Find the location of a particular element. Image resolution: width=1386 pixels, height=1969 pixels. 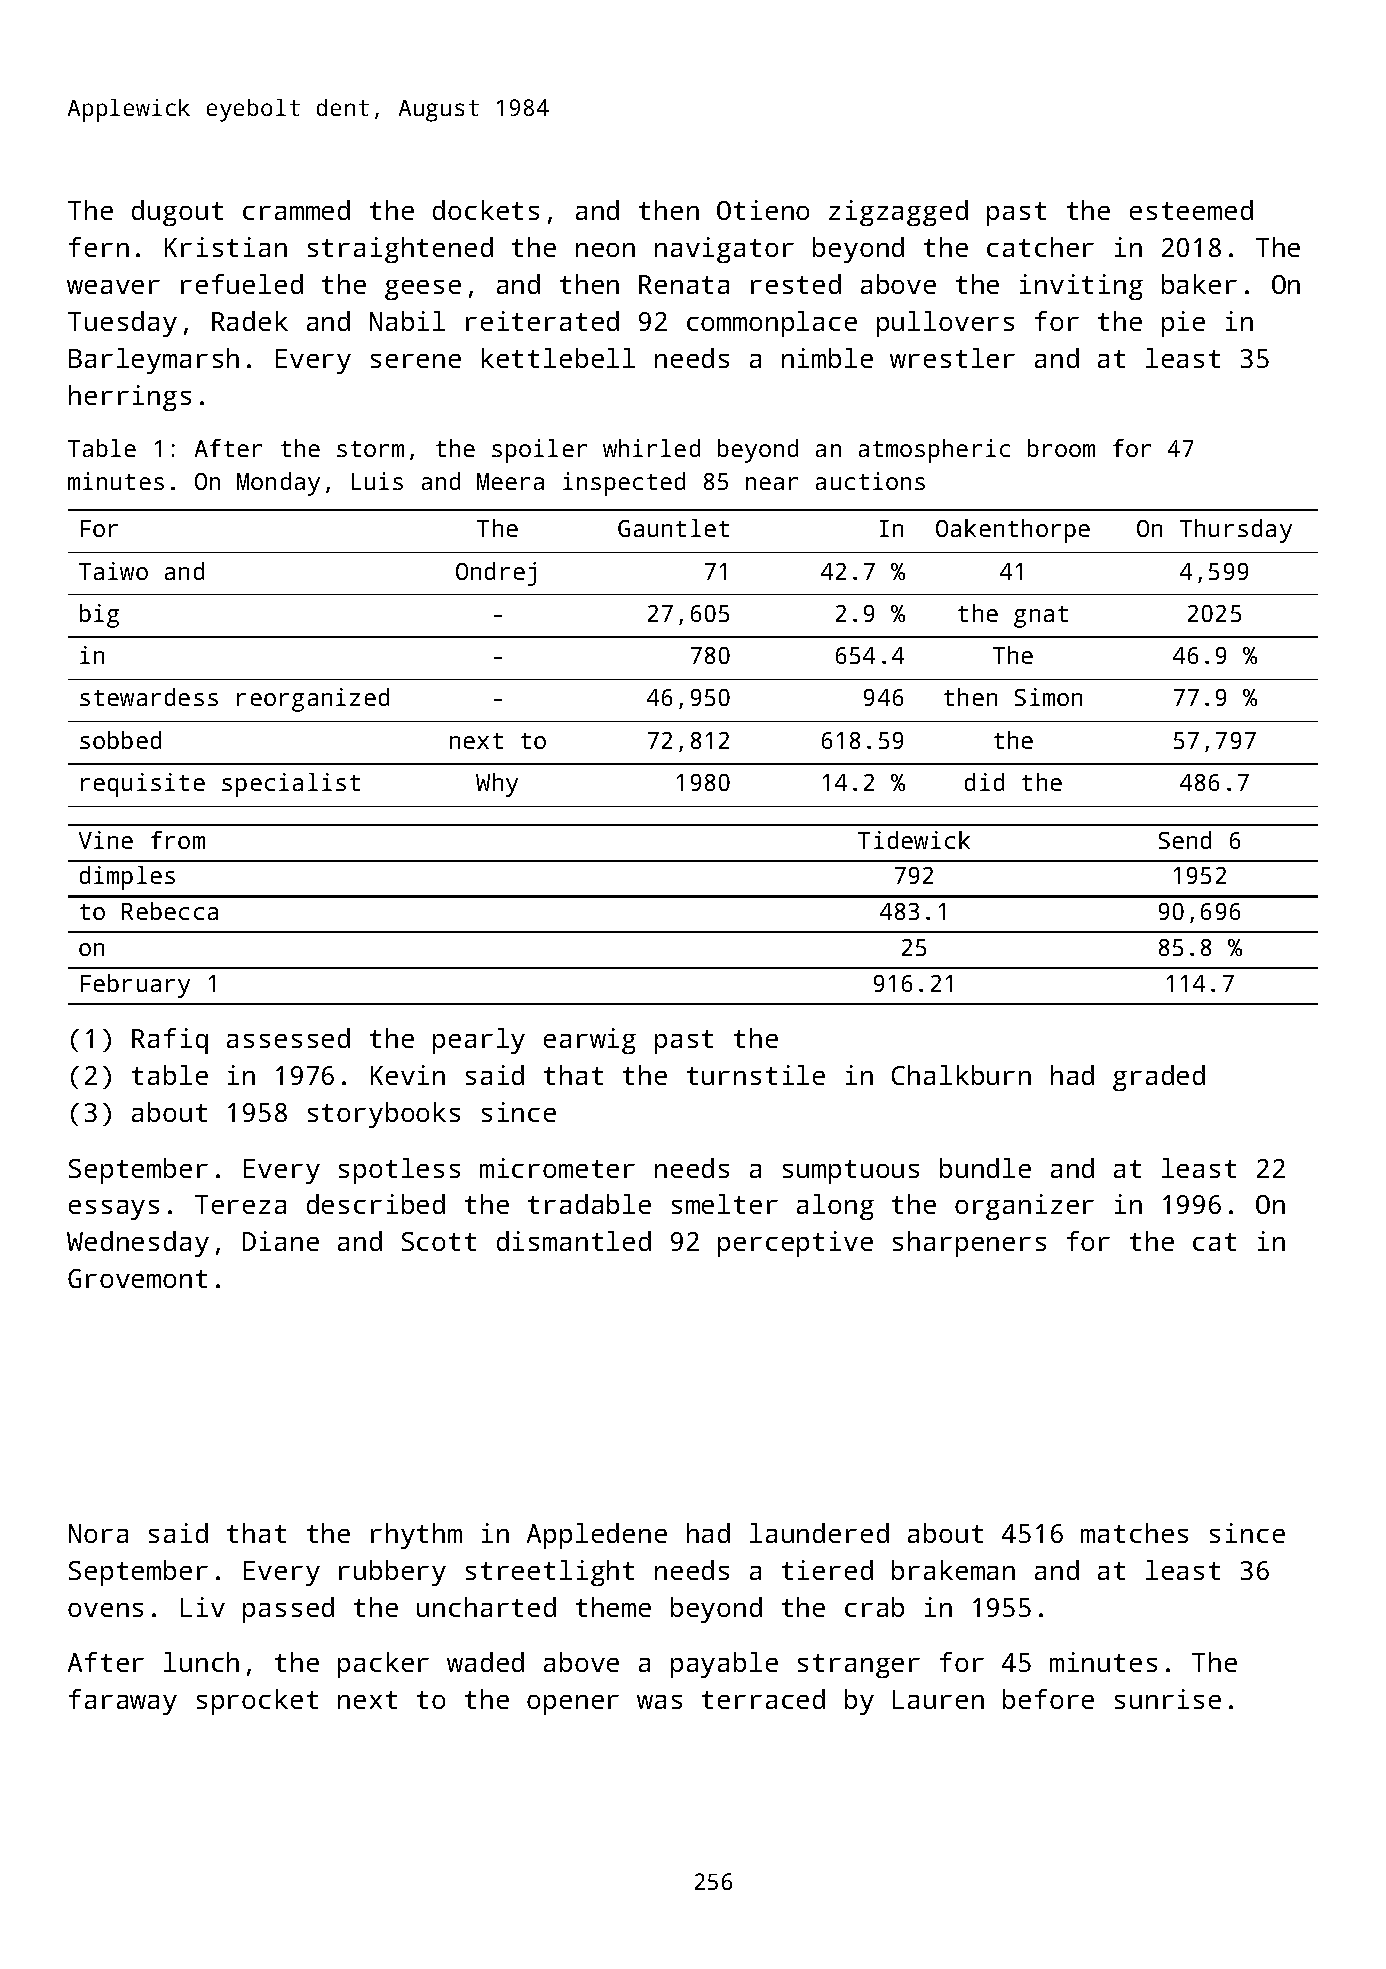

opener is located at coordinates (573, 1705).
